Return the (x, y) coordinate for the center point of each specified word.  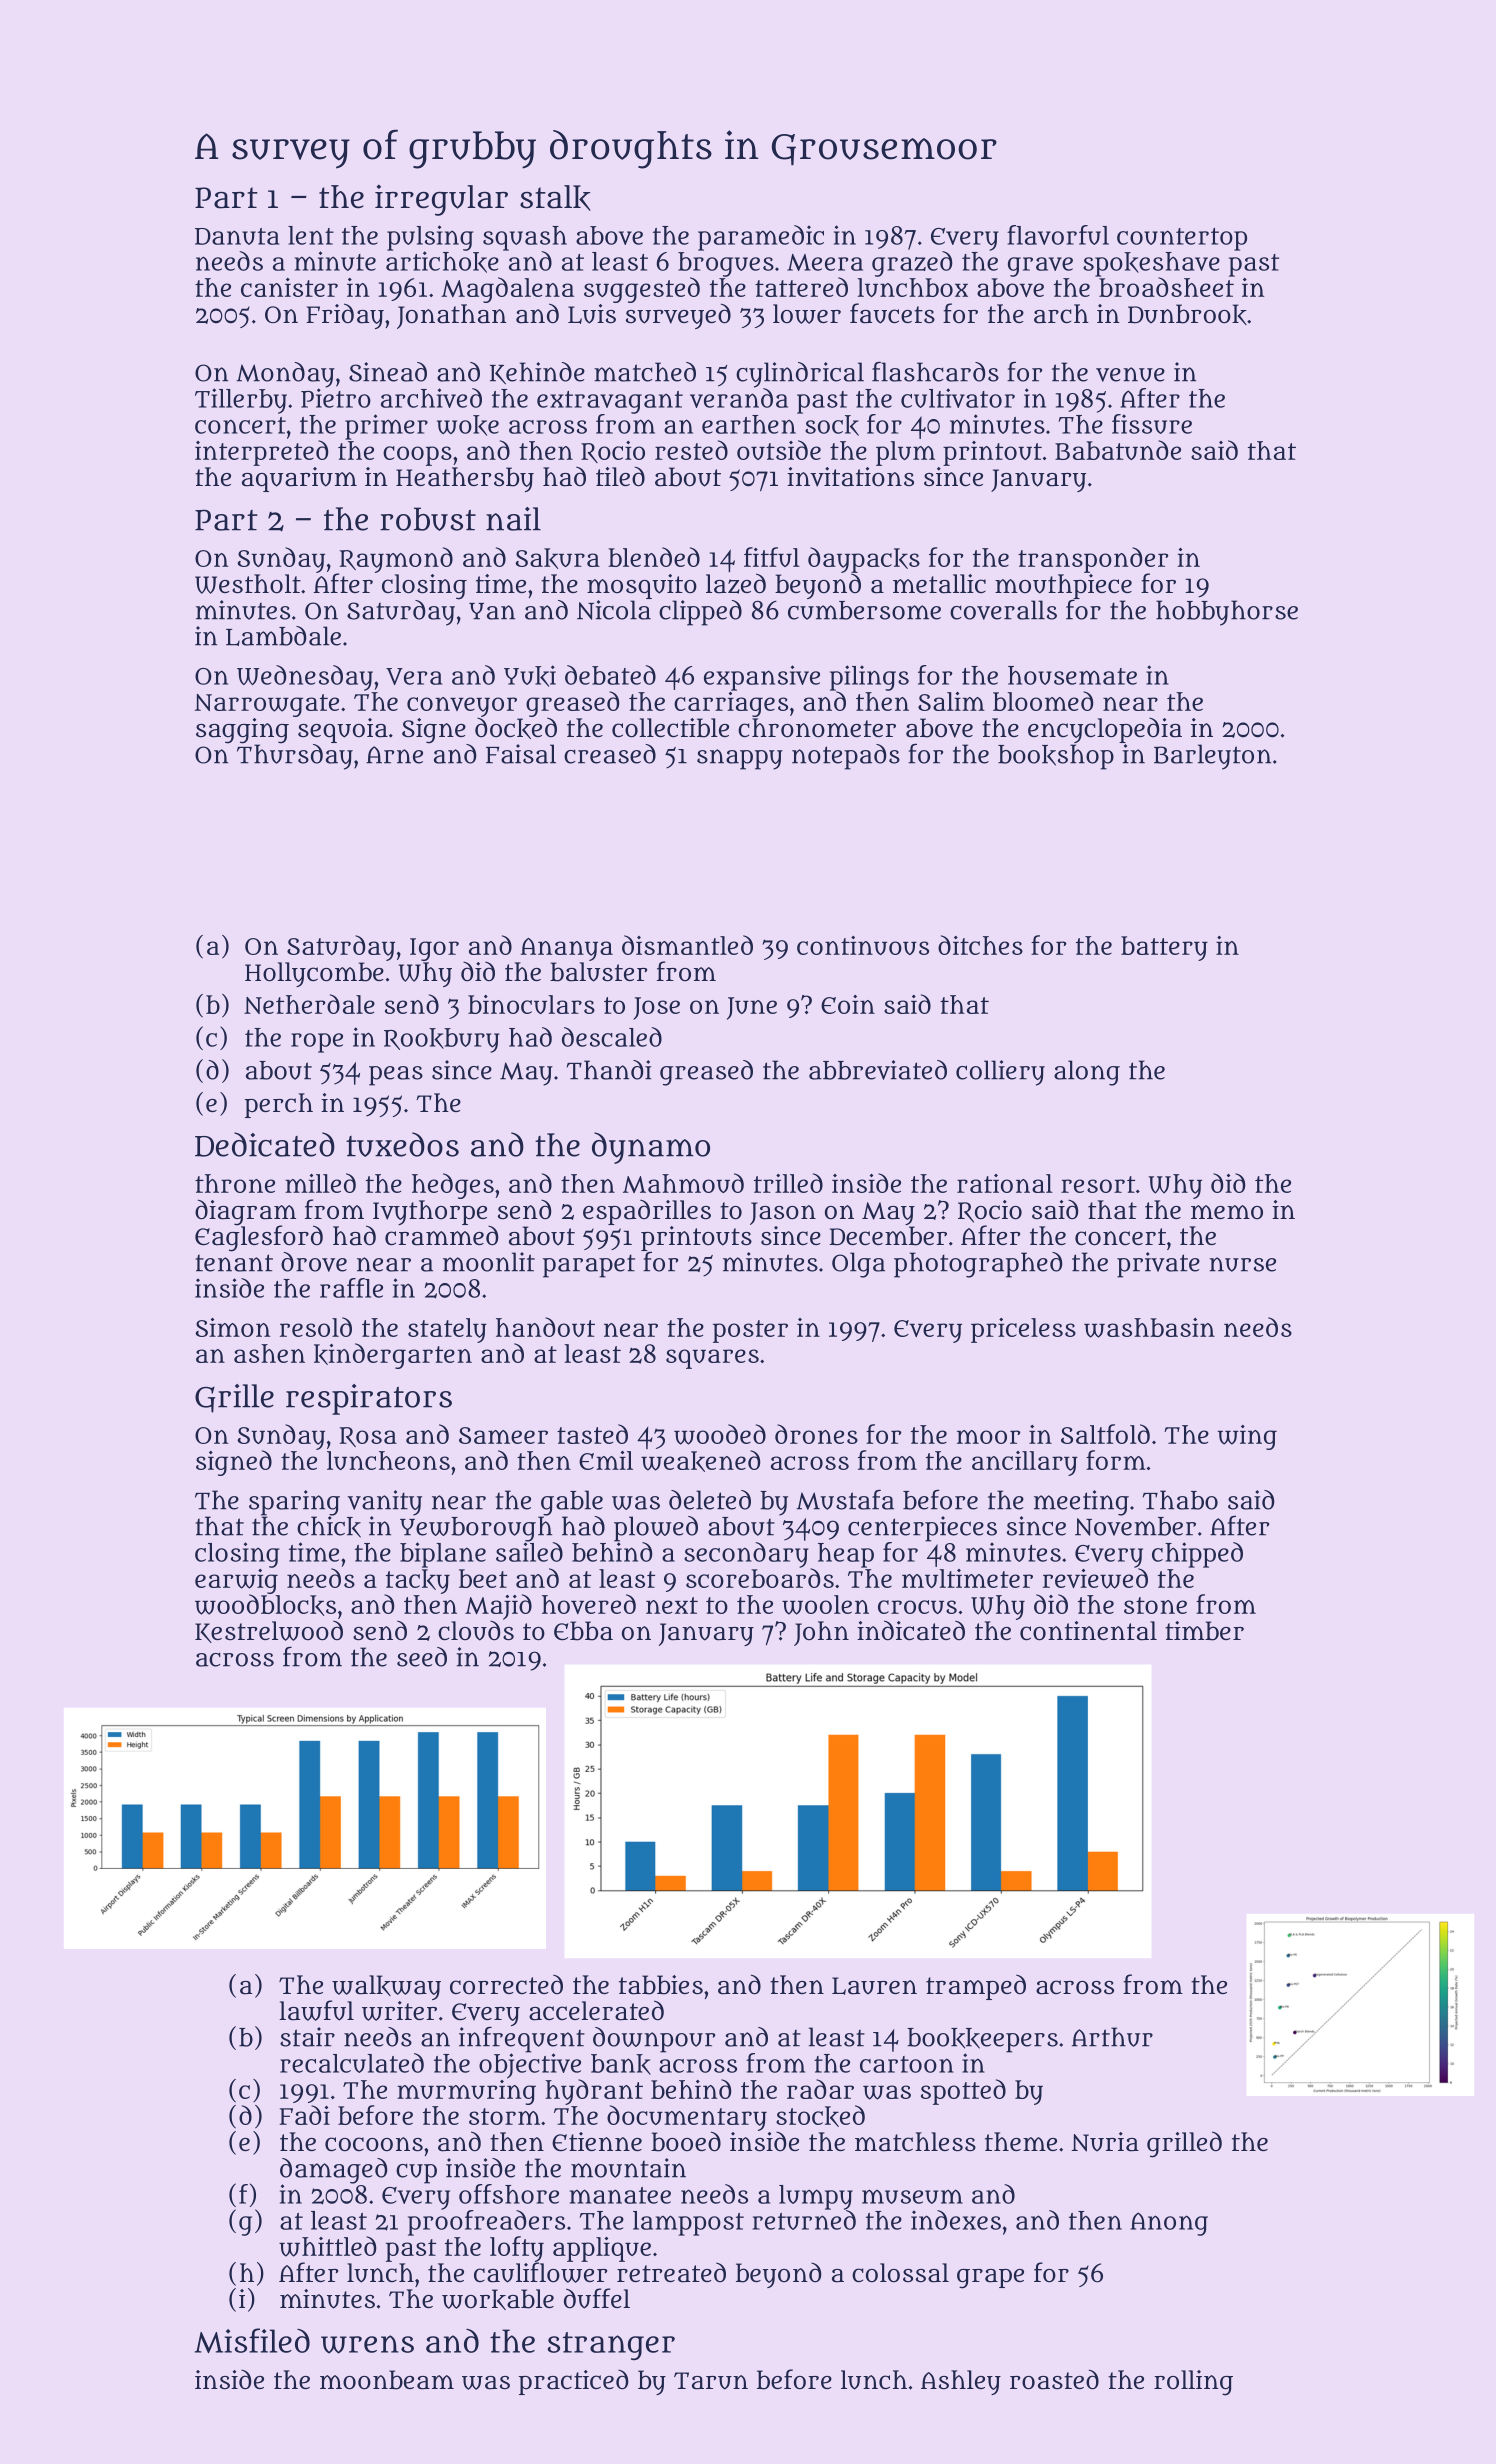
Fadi (305, 2115)
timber (1204, 1631)
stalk (555, 198)
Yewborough (476, 1529)
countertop (1182, 239)
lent (311, 235)
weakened (700, 1461)
